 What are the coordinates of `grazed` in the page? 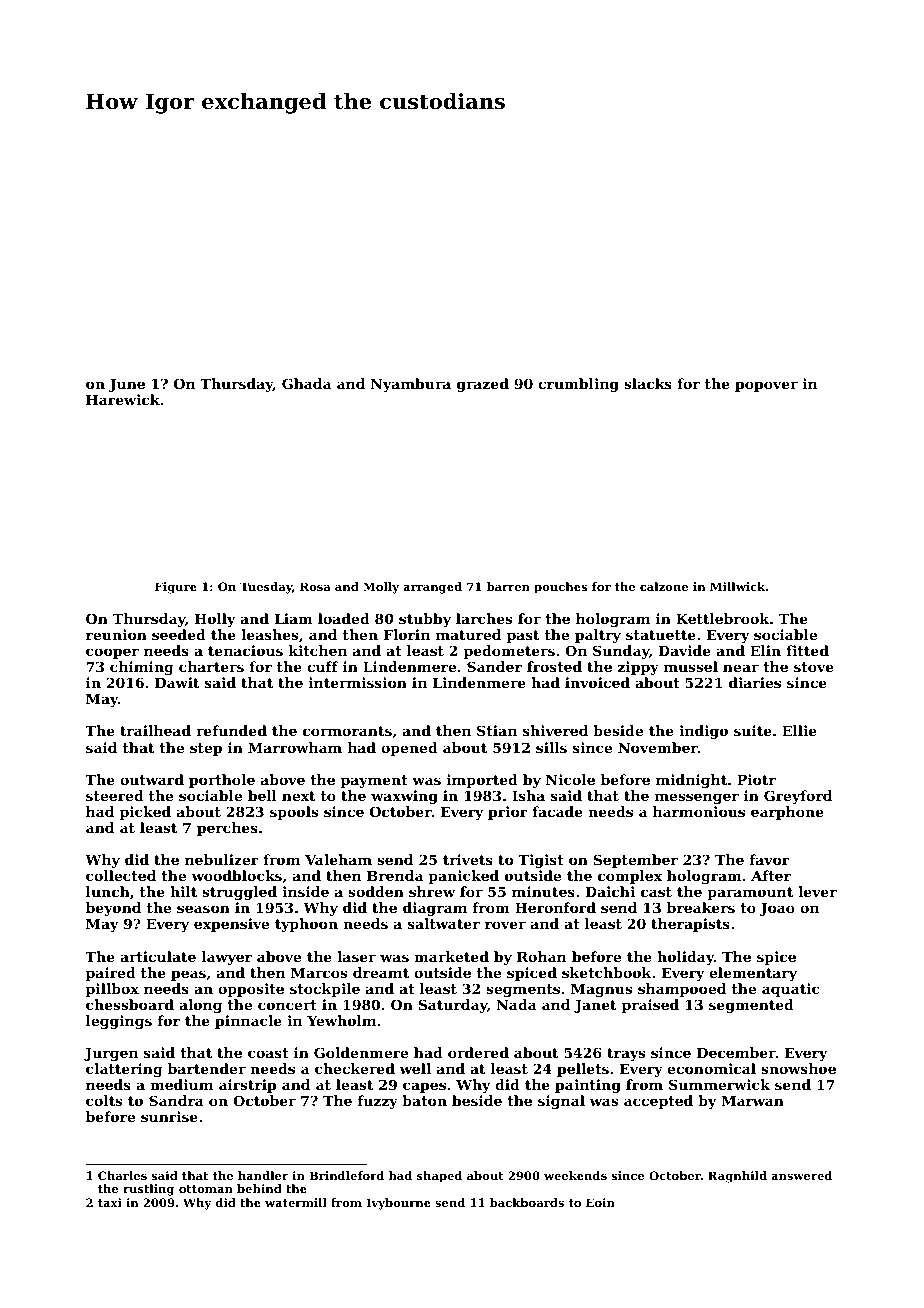 It's located at (483, 385).
